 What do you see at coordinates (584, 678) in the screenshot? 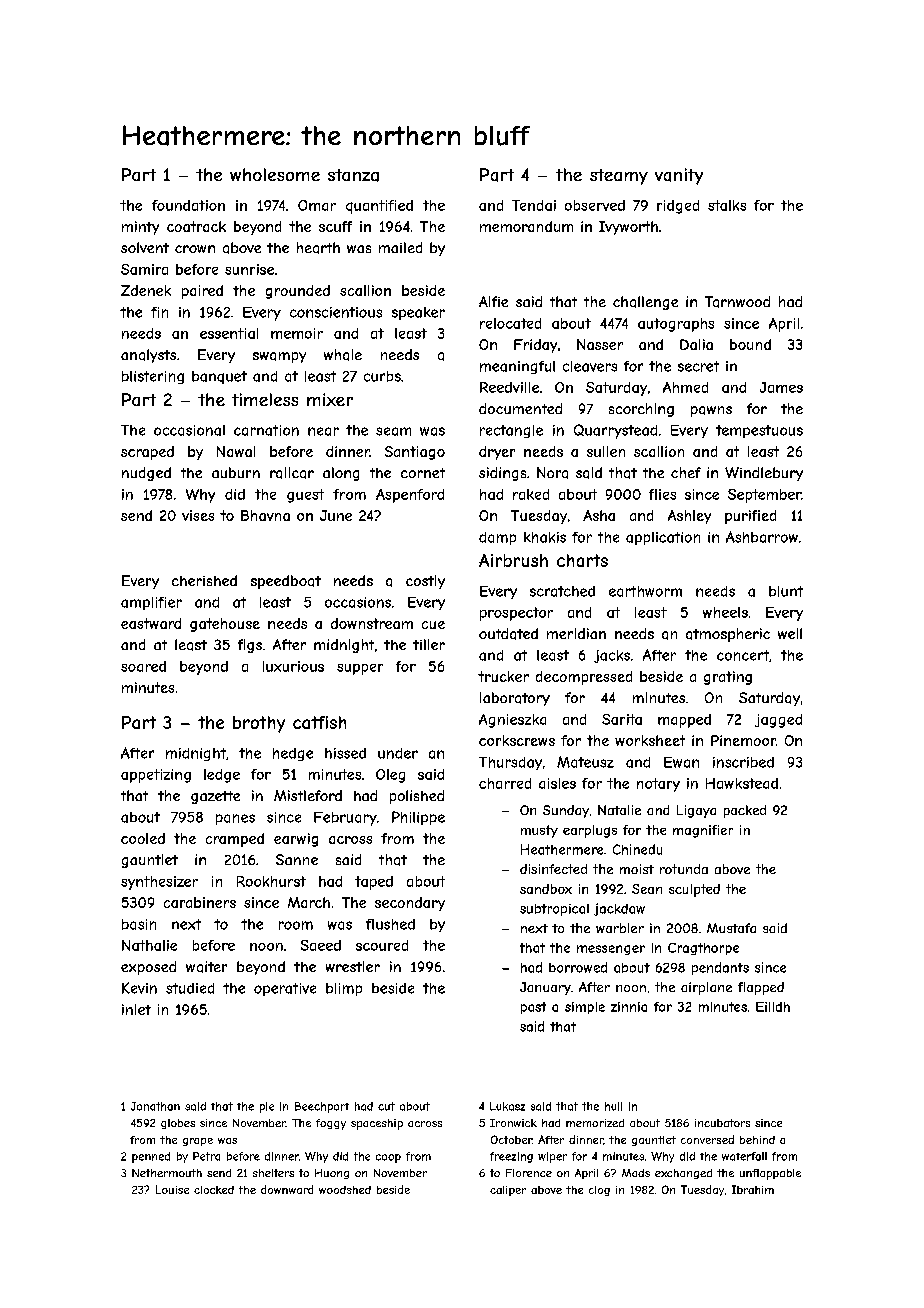
I see `decompressed` at bounding box center [584, 678].
